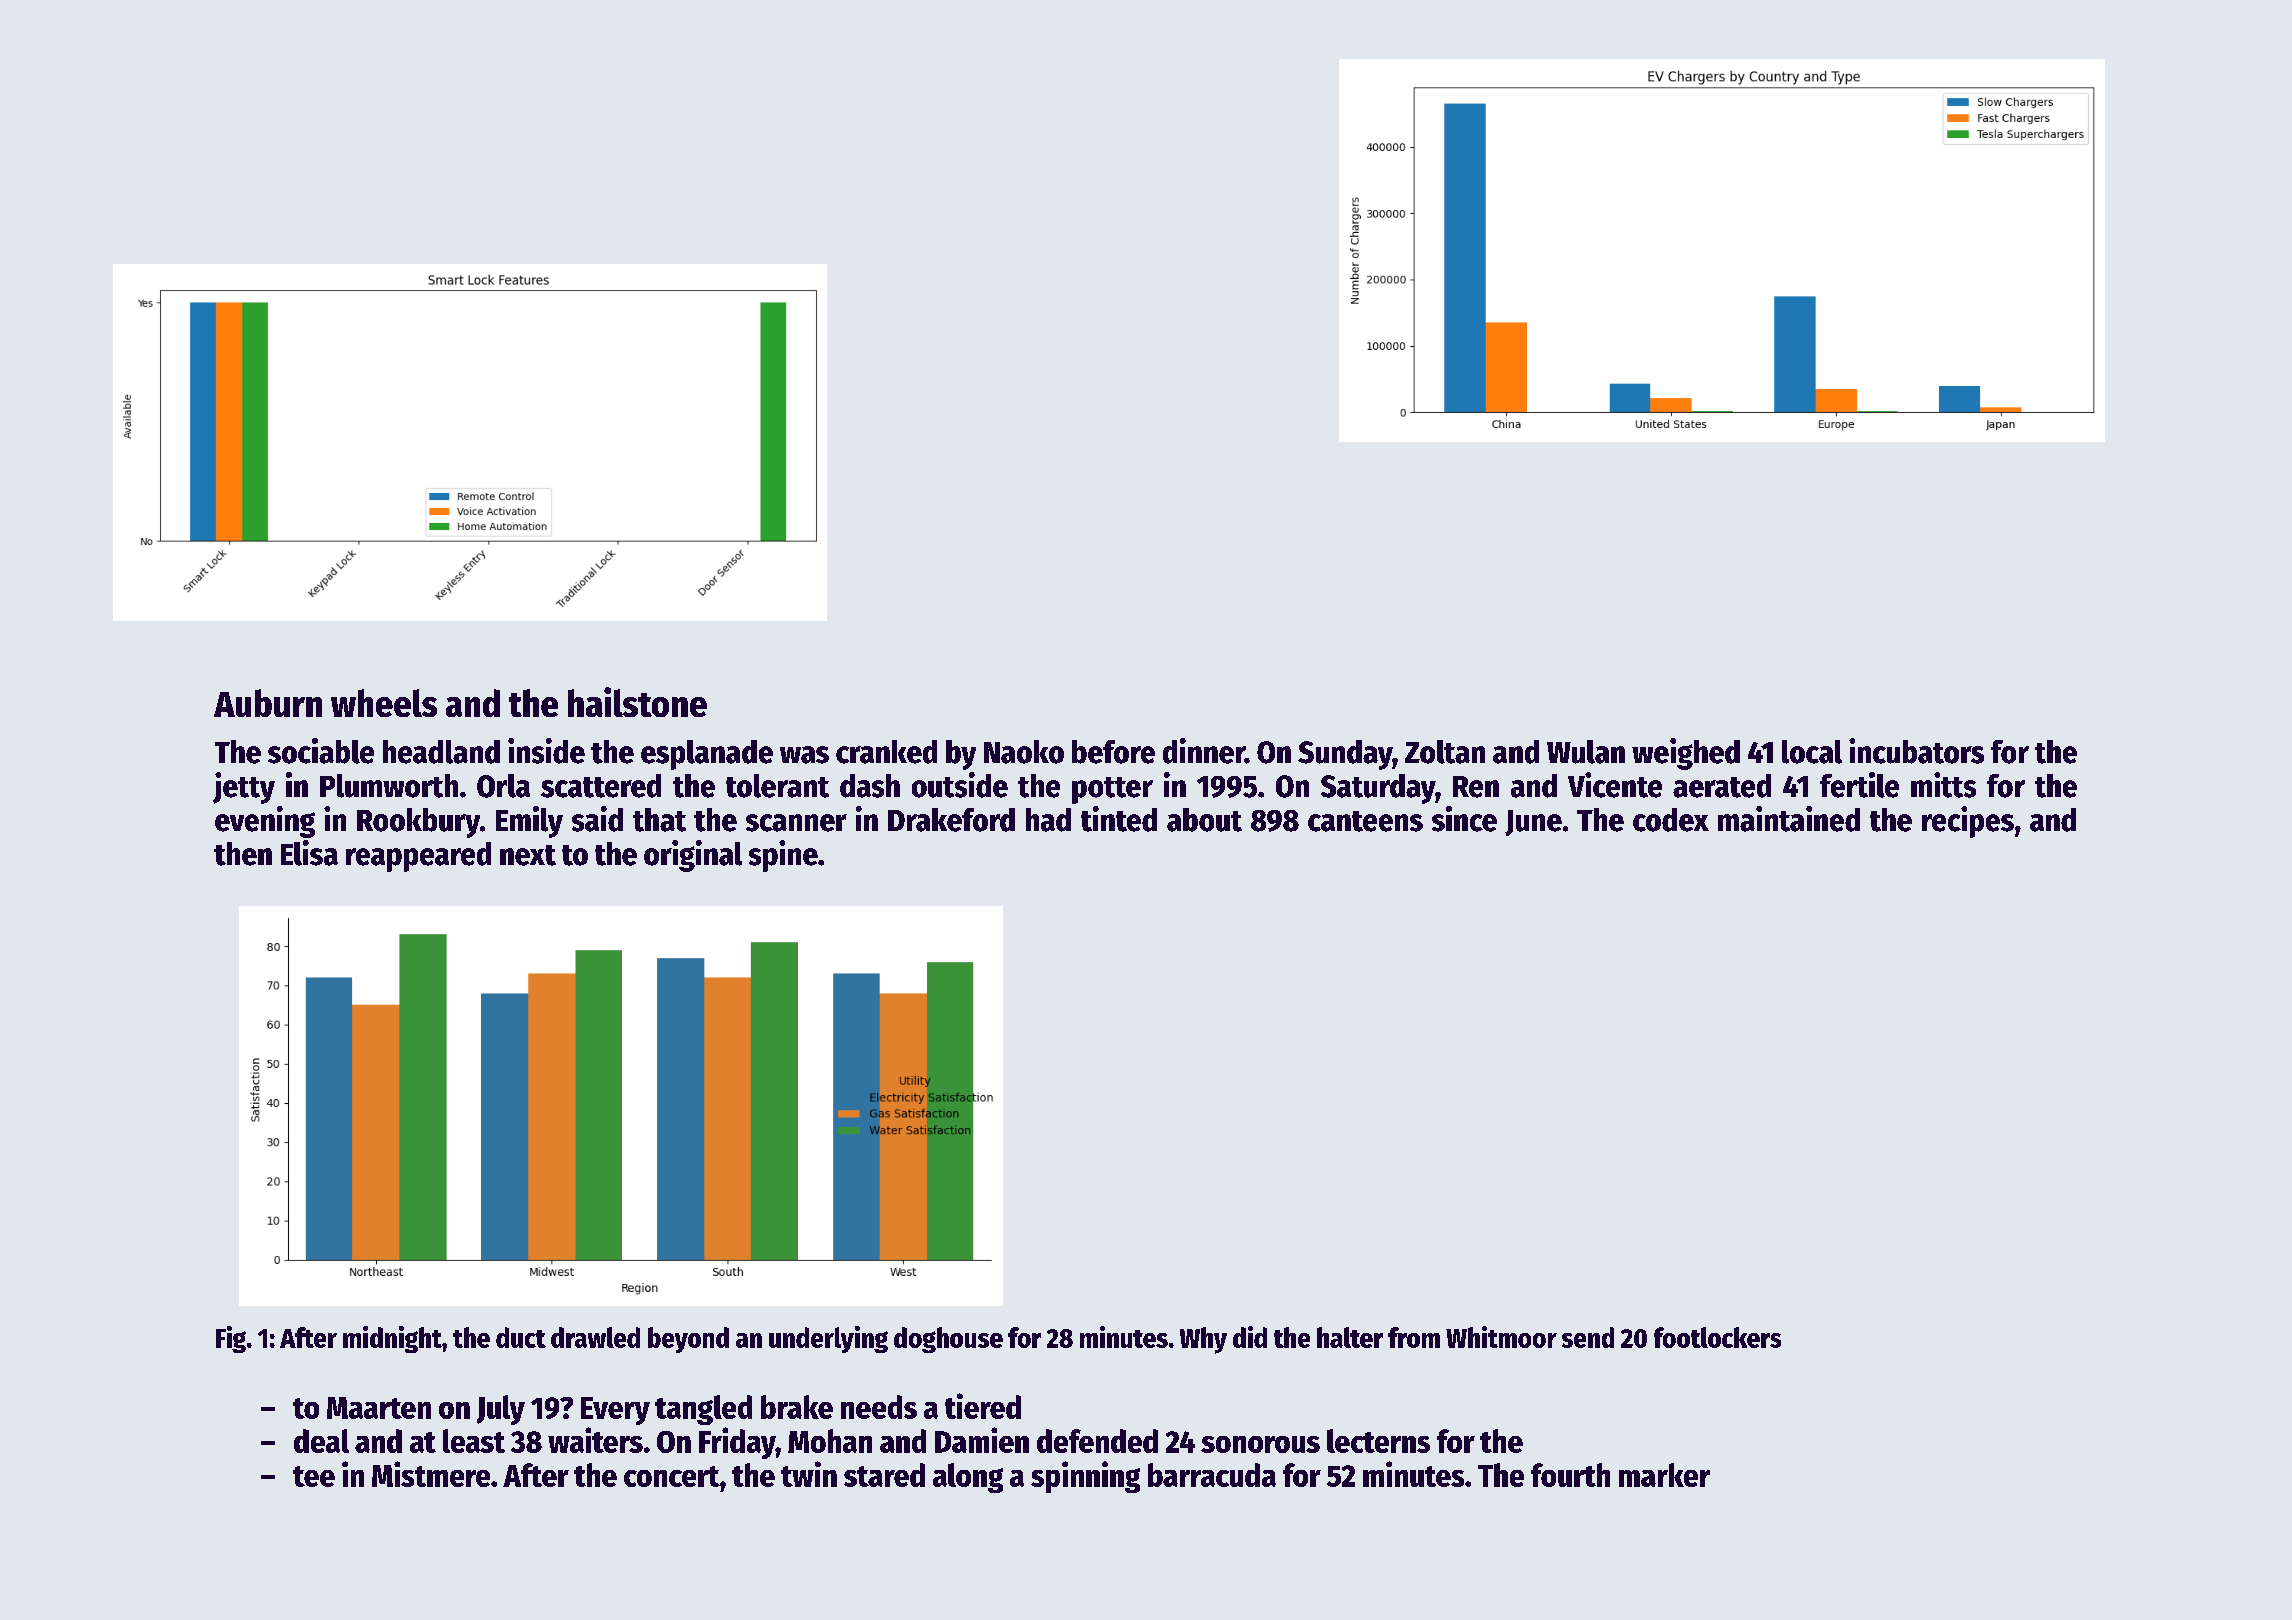 The image size is (2292, 1620). What do you see at coordinates (595, 1440) in the screenshot?
I see `waiters` at bounding box center [595, 1440].
